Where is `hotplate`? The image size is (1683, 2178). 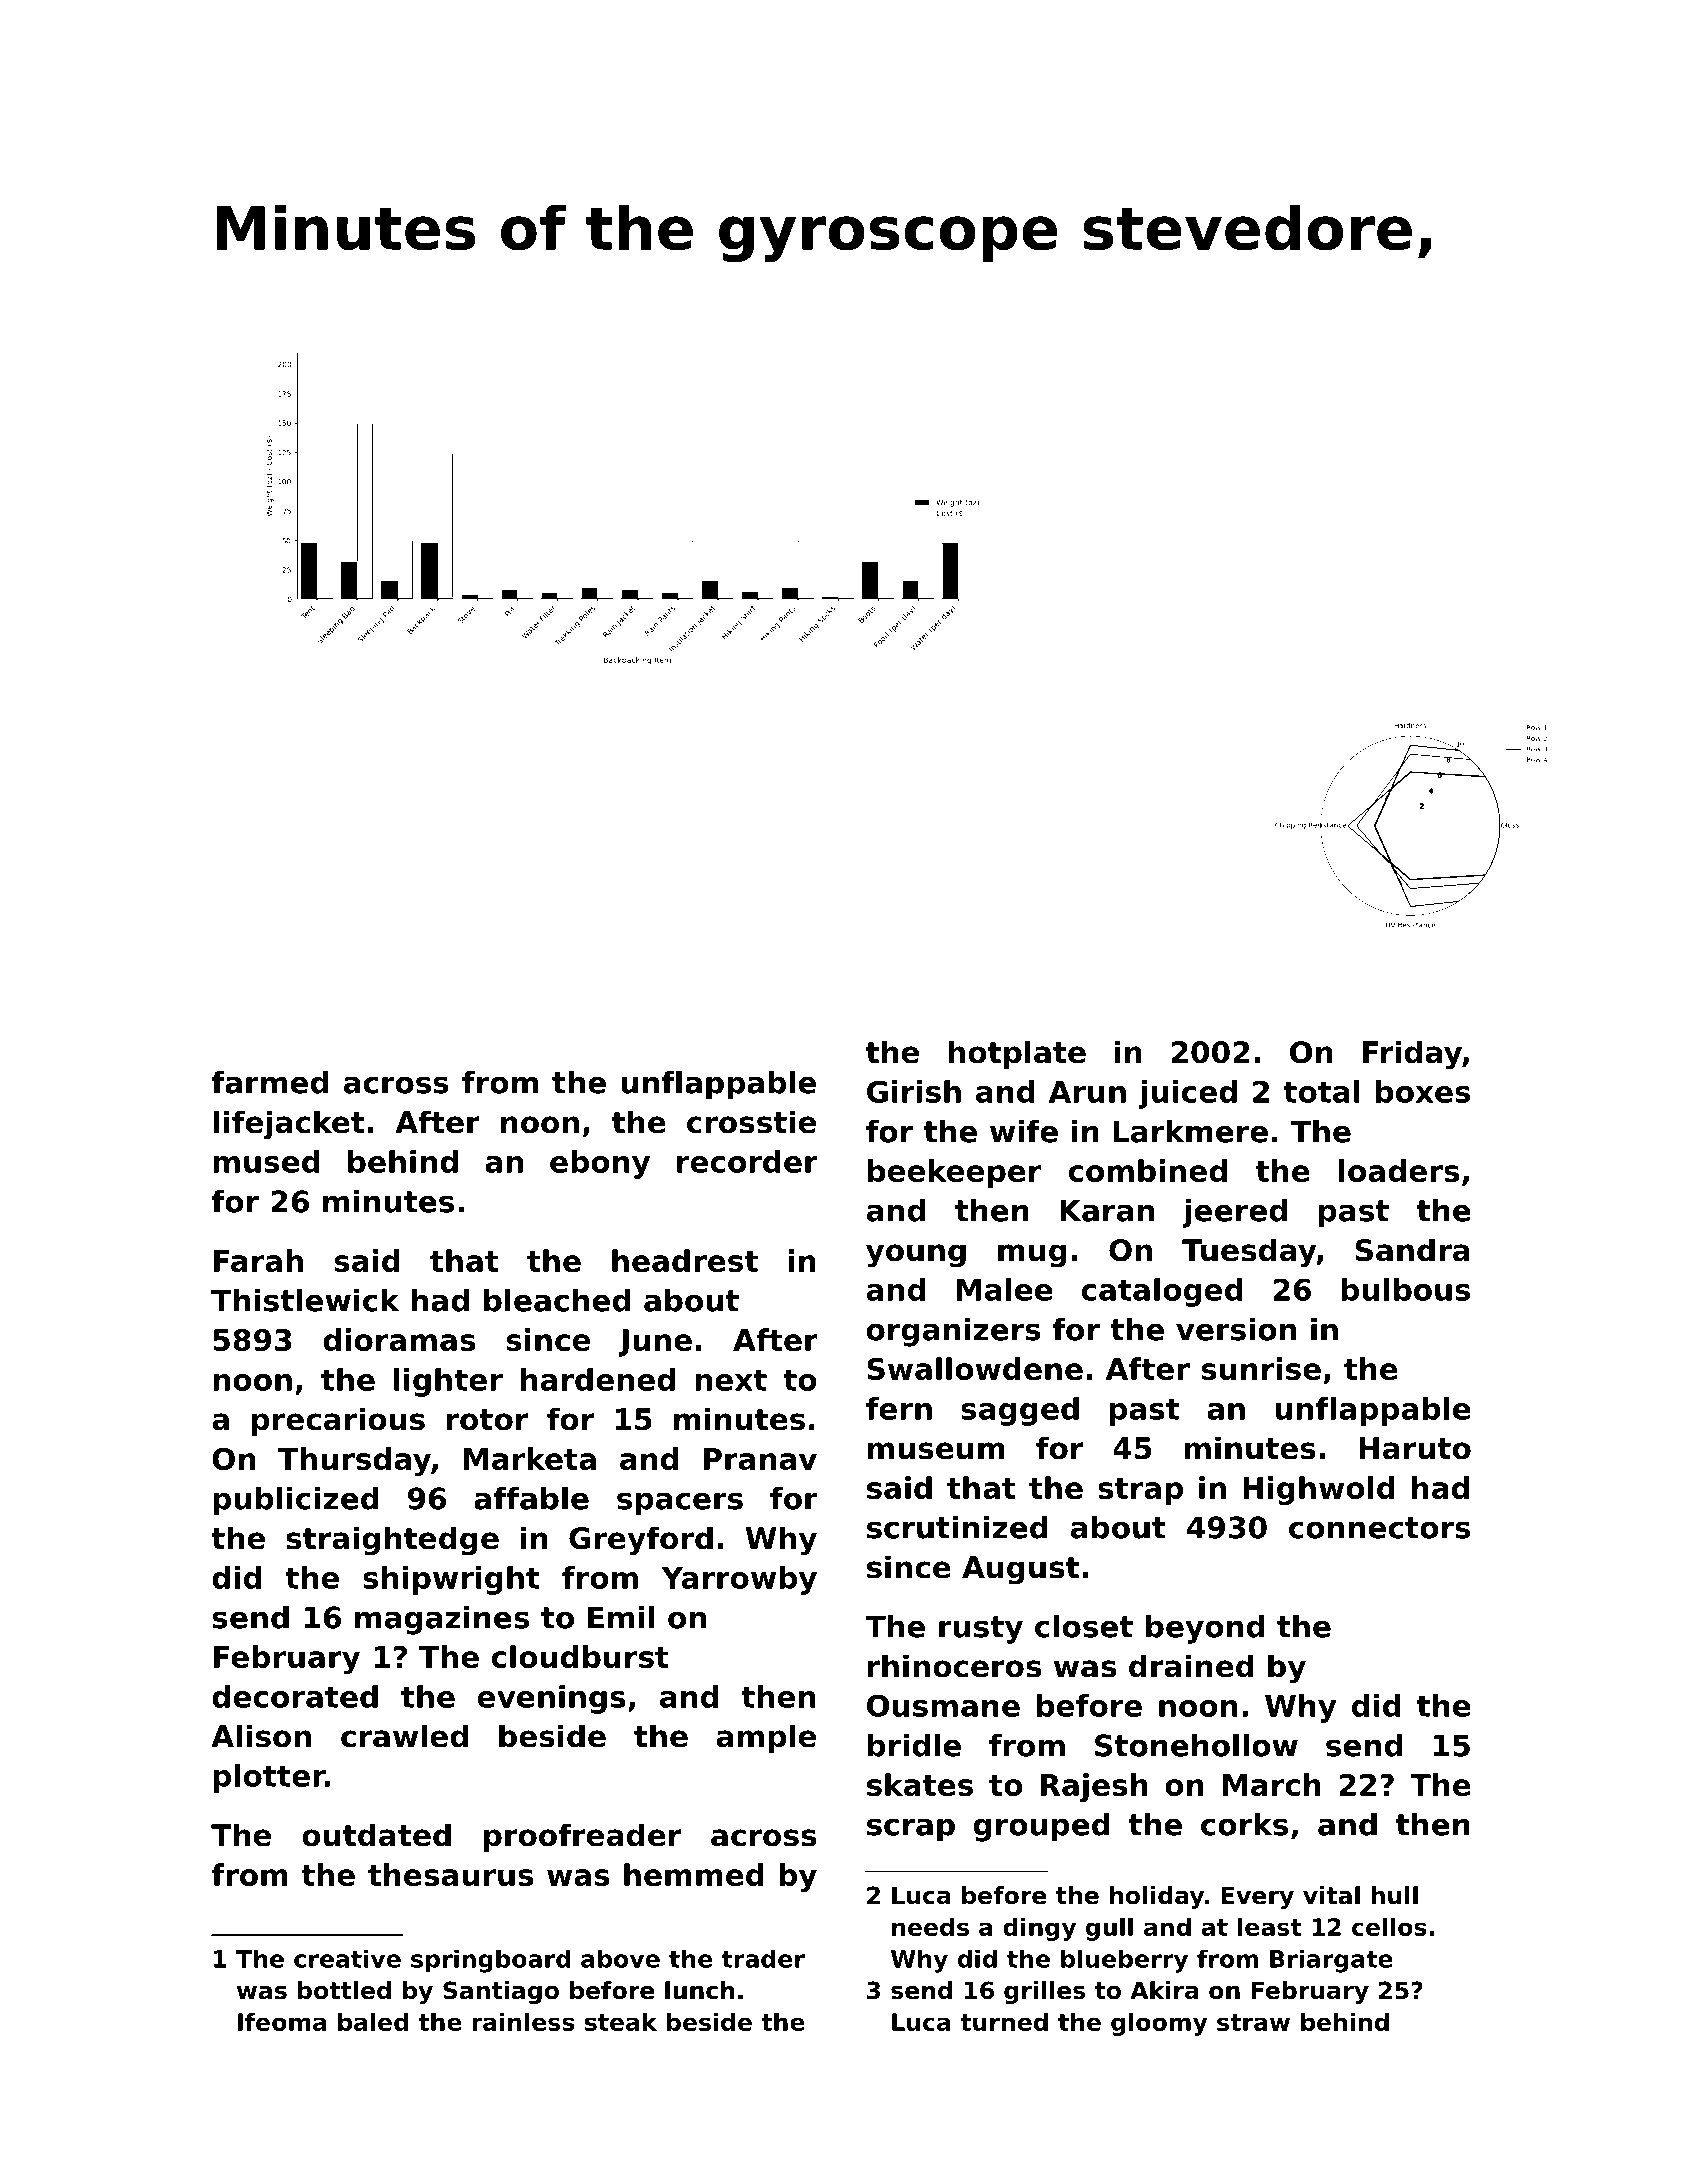 hotplate is located at coordinates (1017, 1054).
